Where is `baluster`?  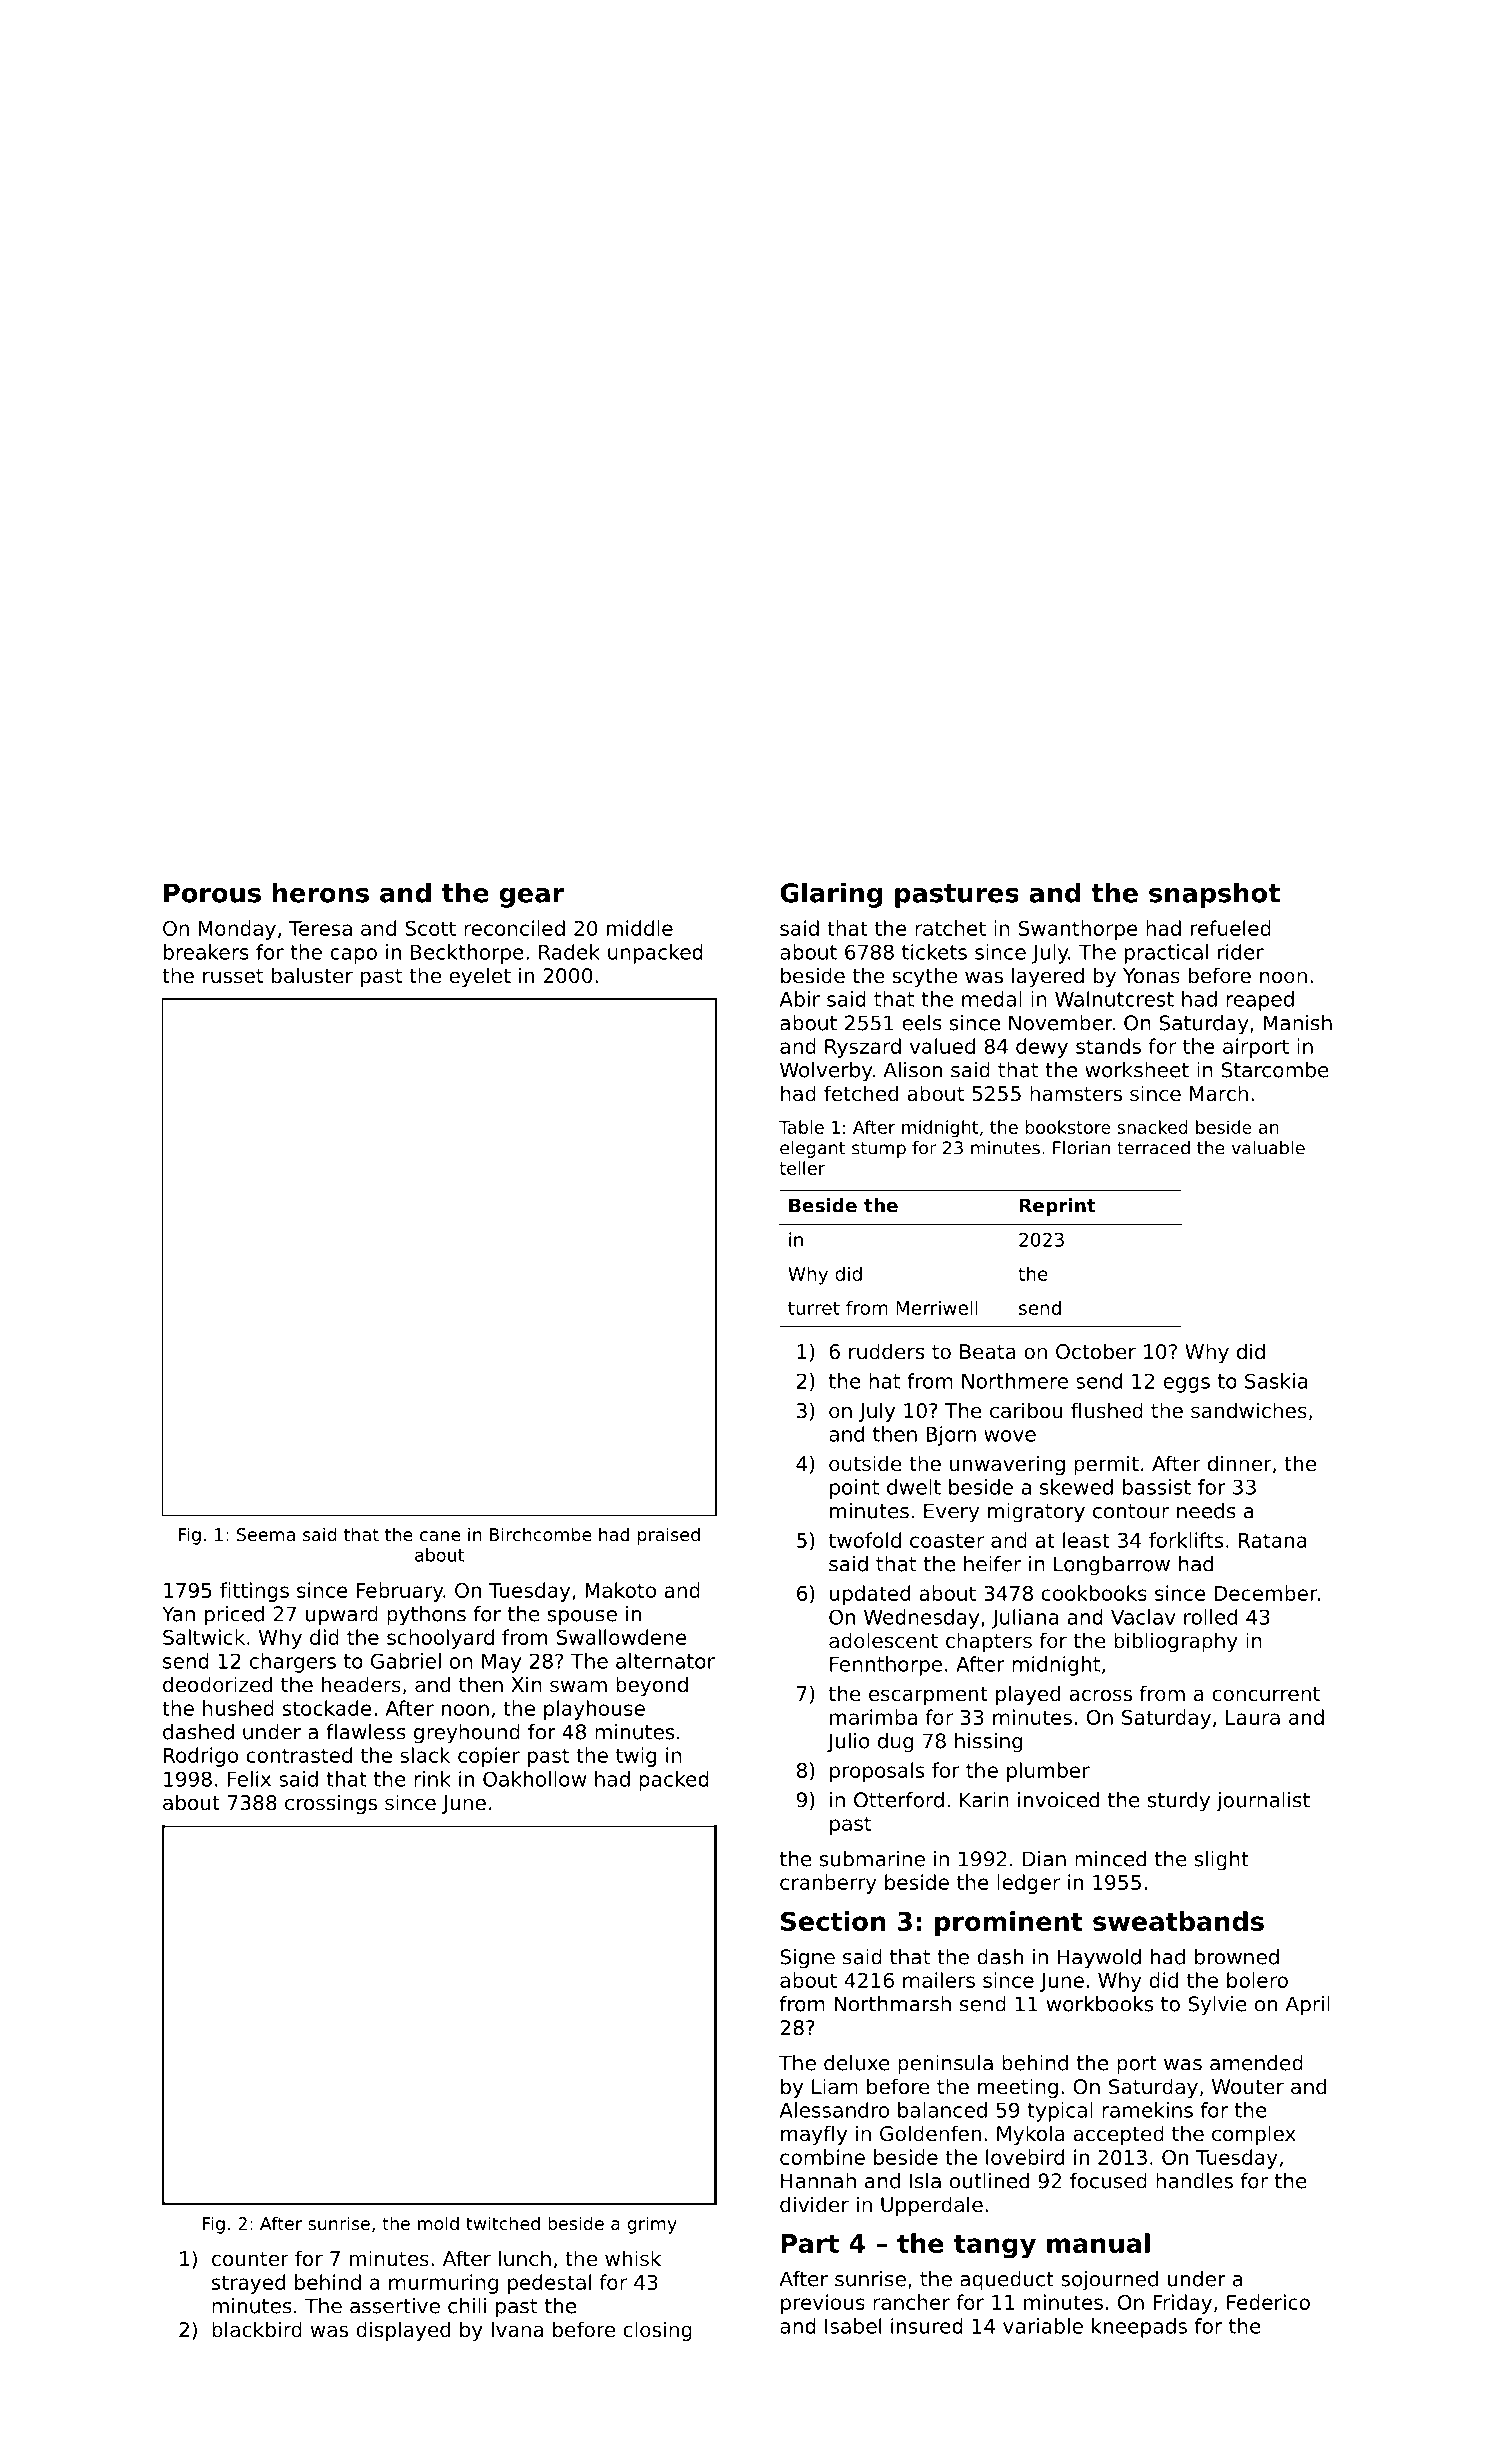
baluster is located at coordinates (312, 975).
